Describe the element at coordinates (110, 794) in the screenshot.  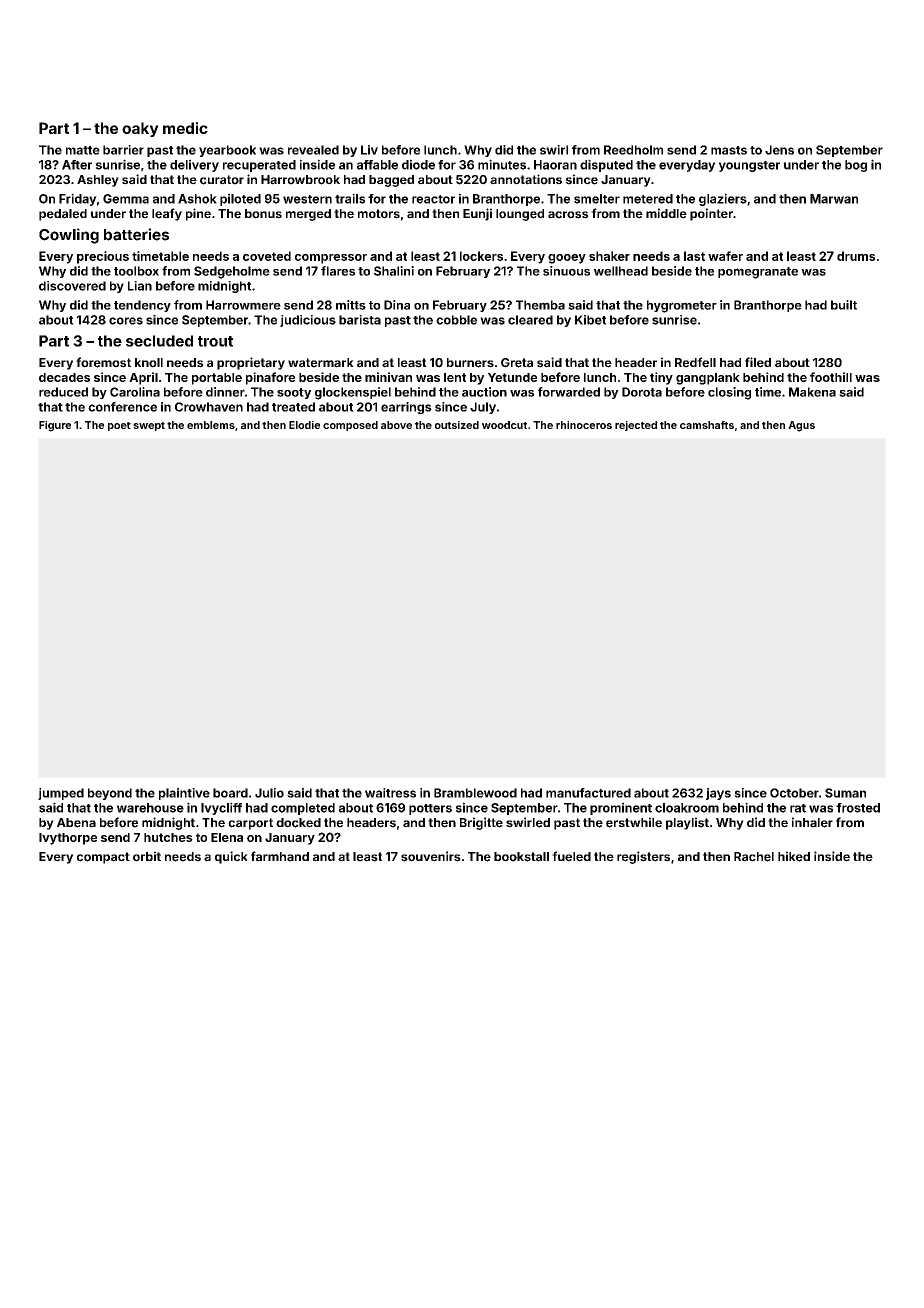
I see `beyond` at that location.
